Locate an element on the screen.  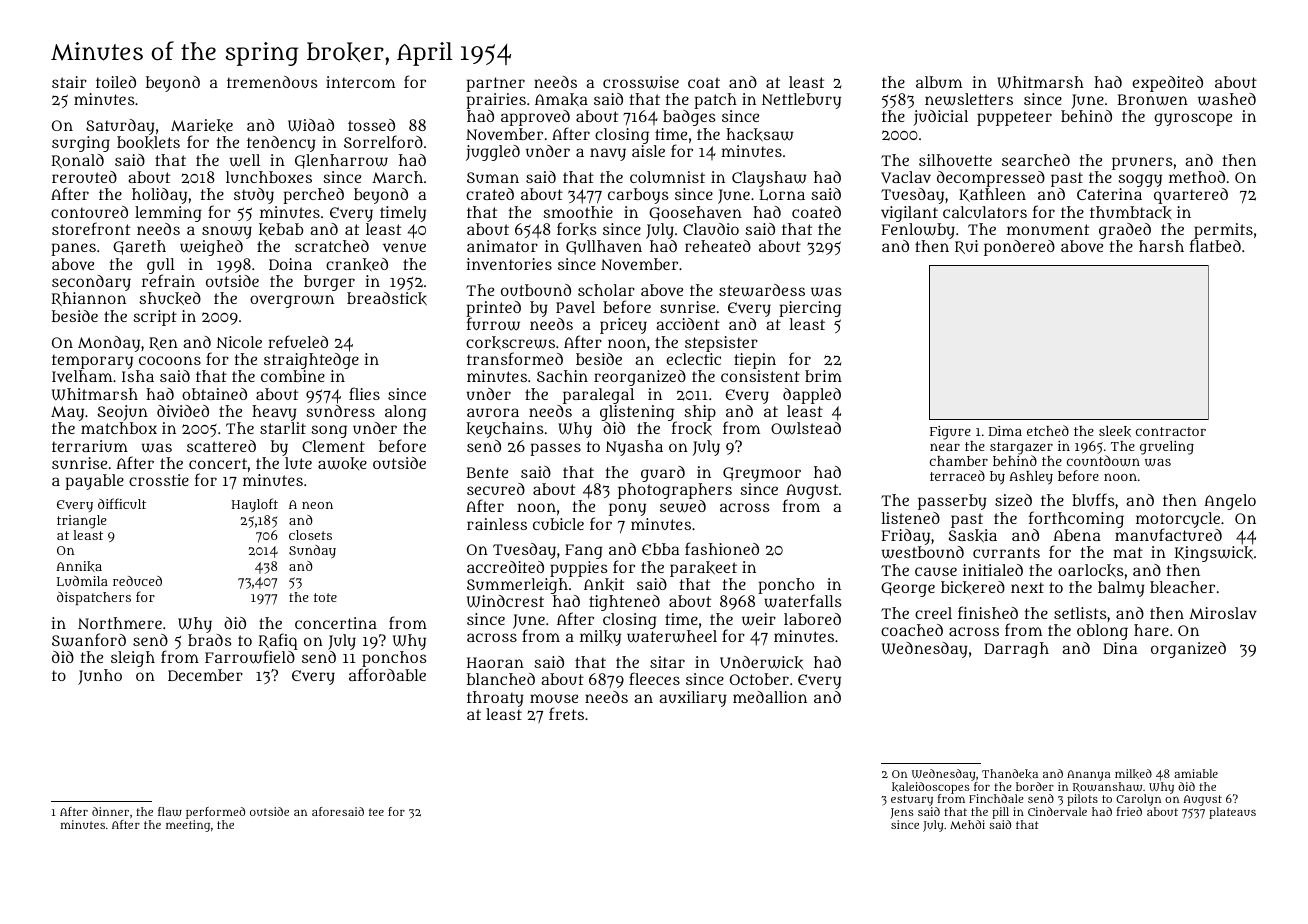
silhouette is located at coordinates (955, 160).
